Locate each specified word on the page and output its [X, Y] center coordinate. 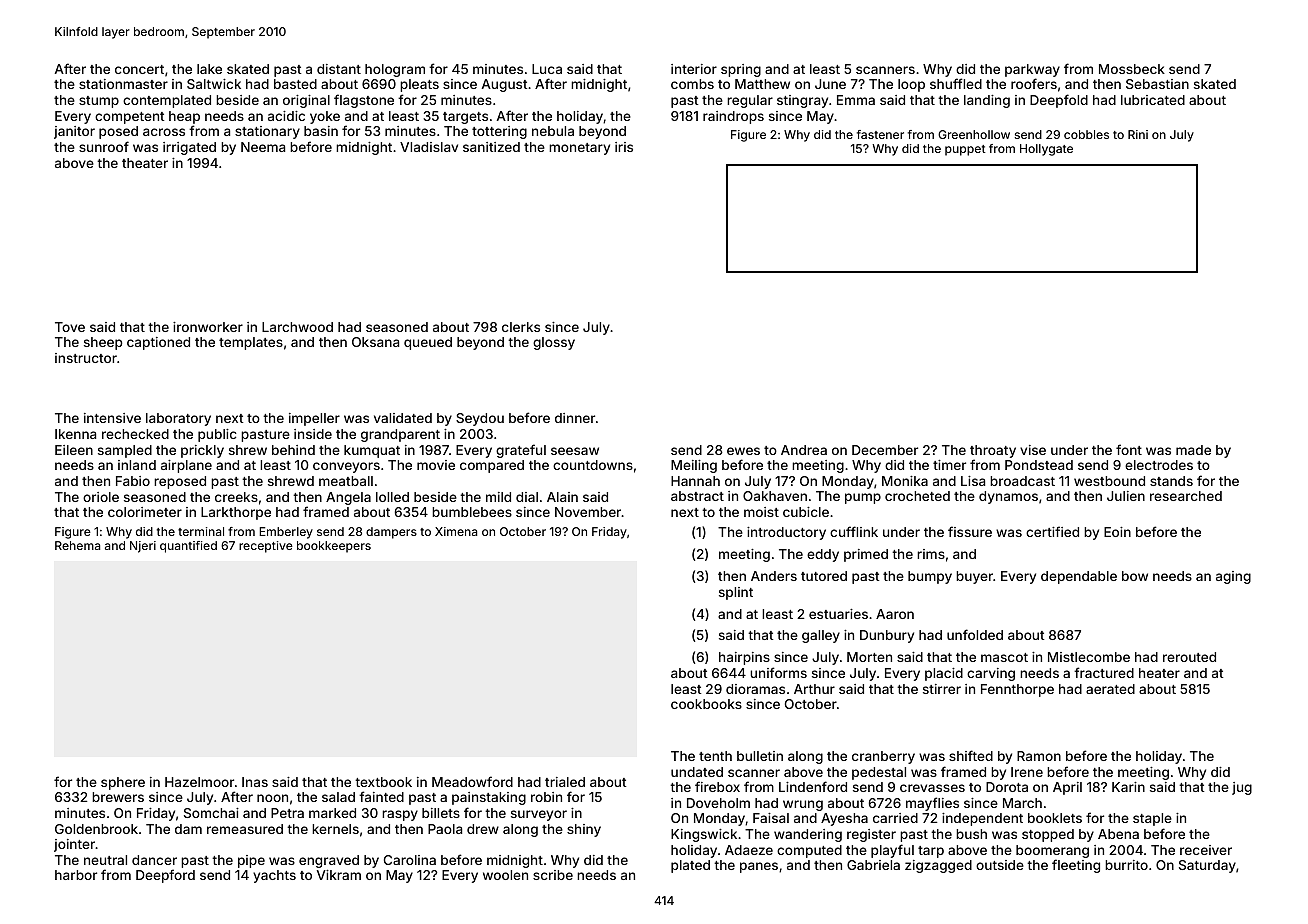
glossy [554, 343]
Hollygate [1046, 150]
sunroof [104, 146]
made [1193, 450]
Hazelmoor [199, 782]
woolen [505, 875]
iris [624, 147]
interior [694, 69]
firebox [717, 786]
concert [139, 69]
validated [403, 418]
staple [1152, 819]
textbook [383, 782]
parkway [1032, 70]
